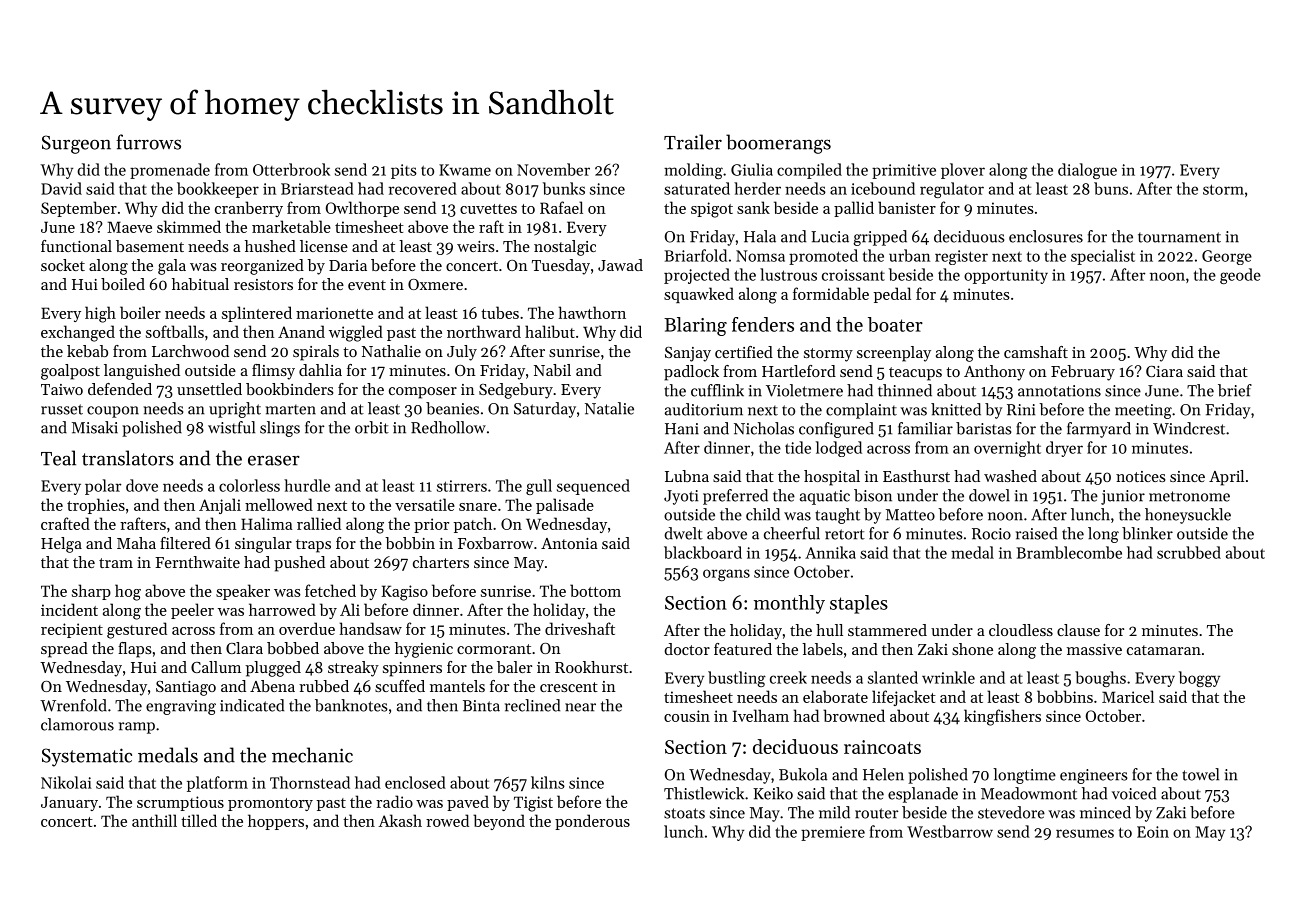  I want to click on hushed, so click(270, 246).
